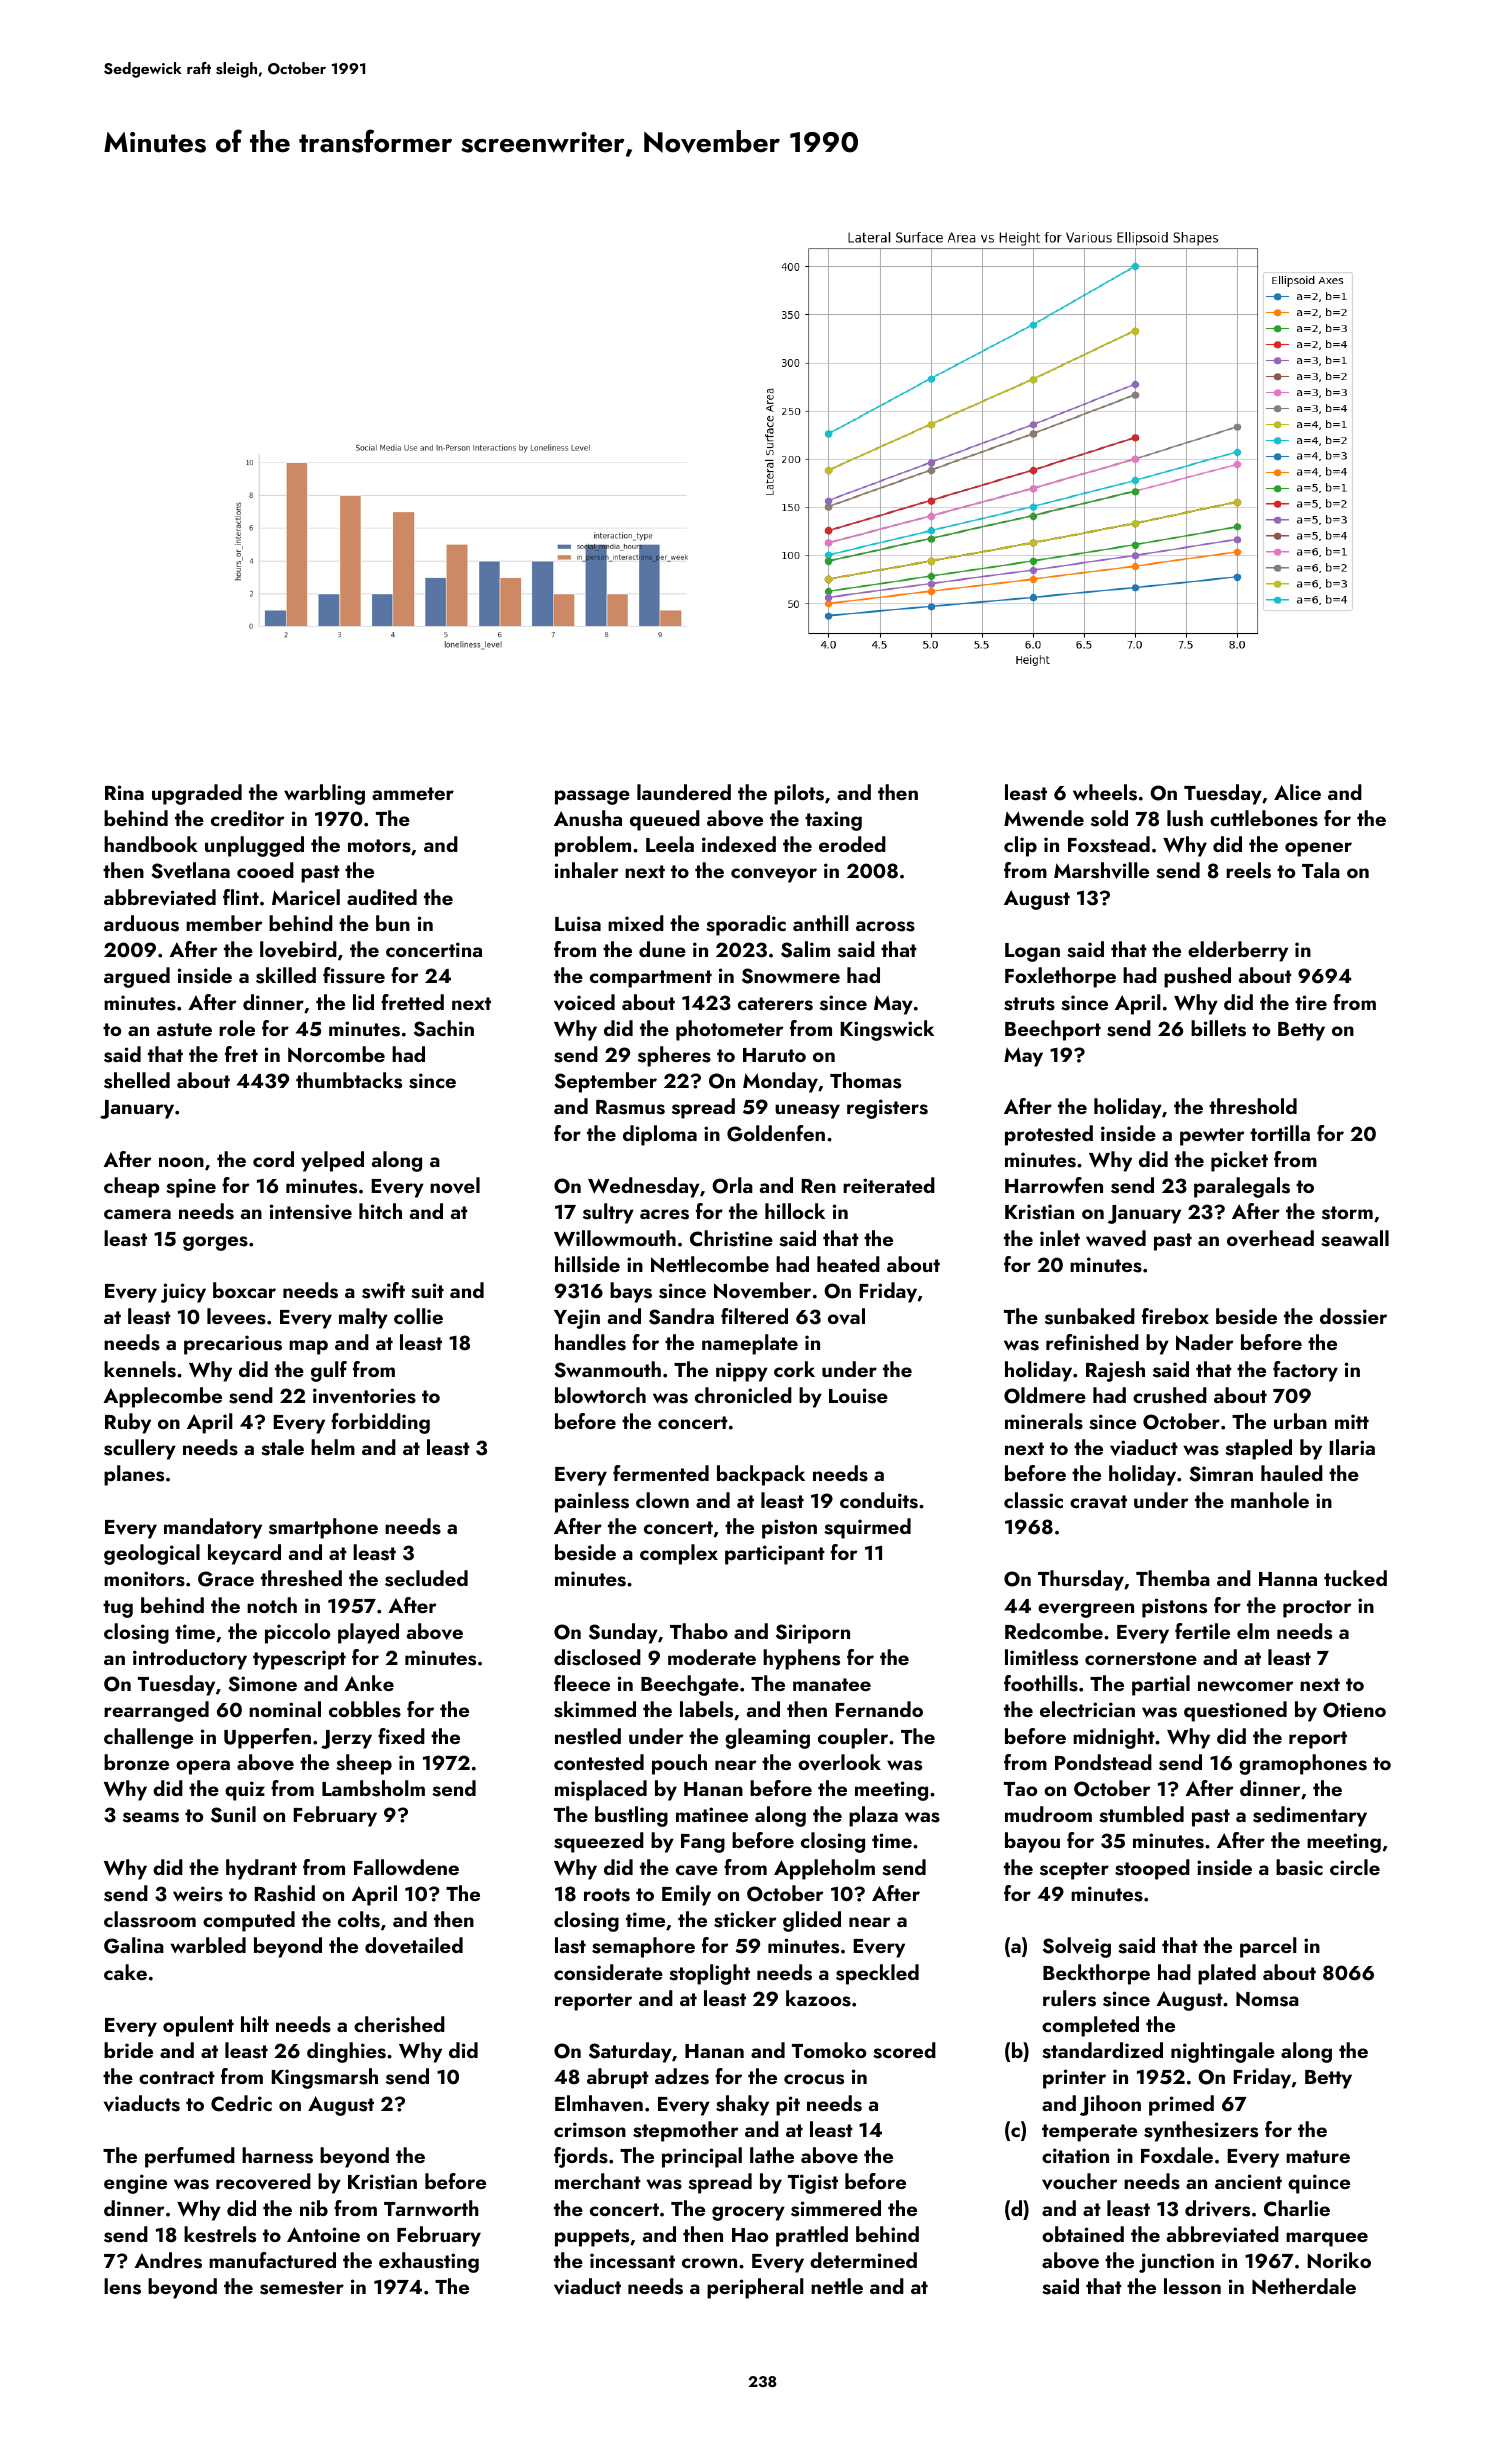  I want to click on Alice, so click(1297, 792).
